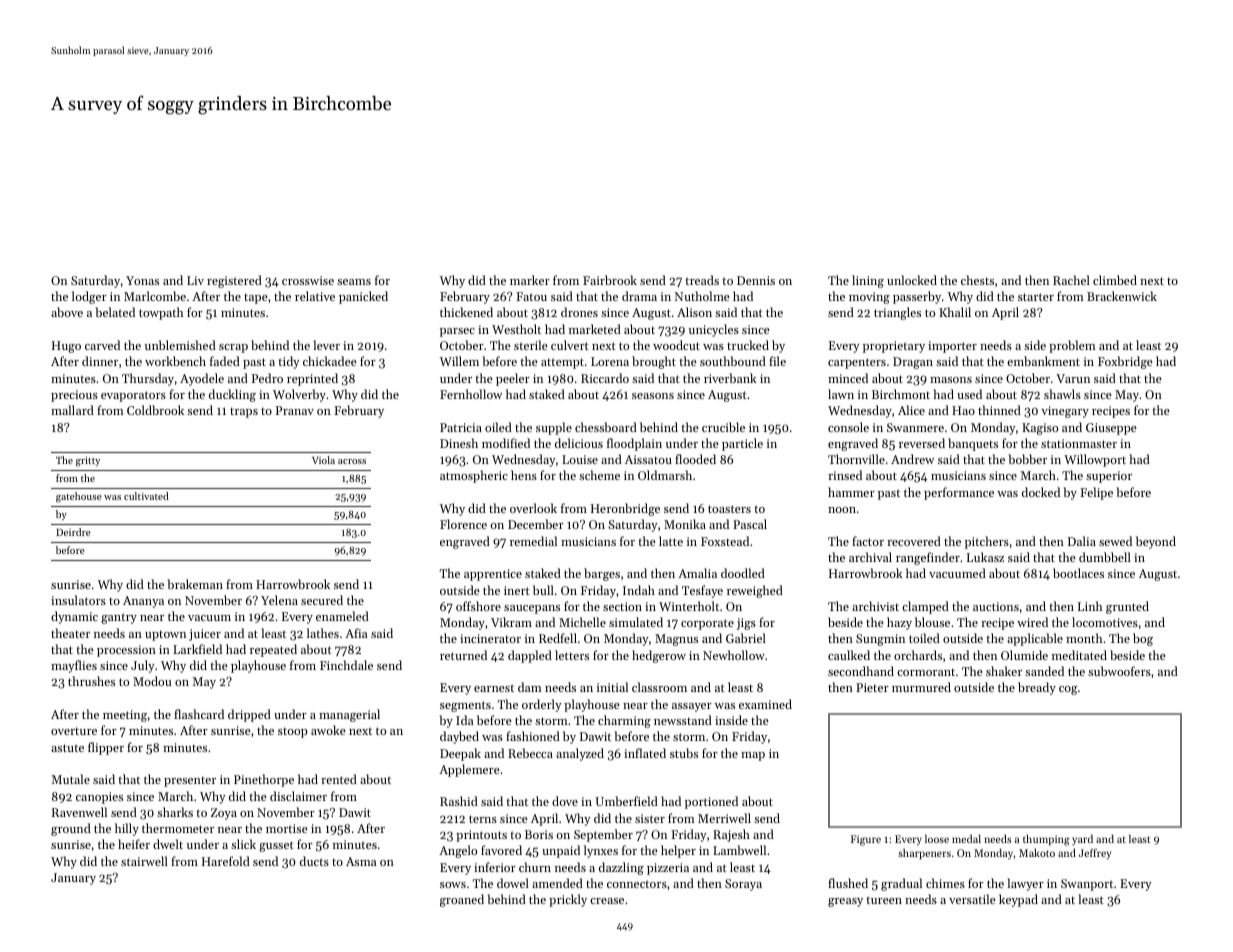 Image resolution: width=1233 pixels, height=952 pixels. What do you see at coordinates (462, 900) in the document?
I see `groaned` at bounding box center [462, 900].
